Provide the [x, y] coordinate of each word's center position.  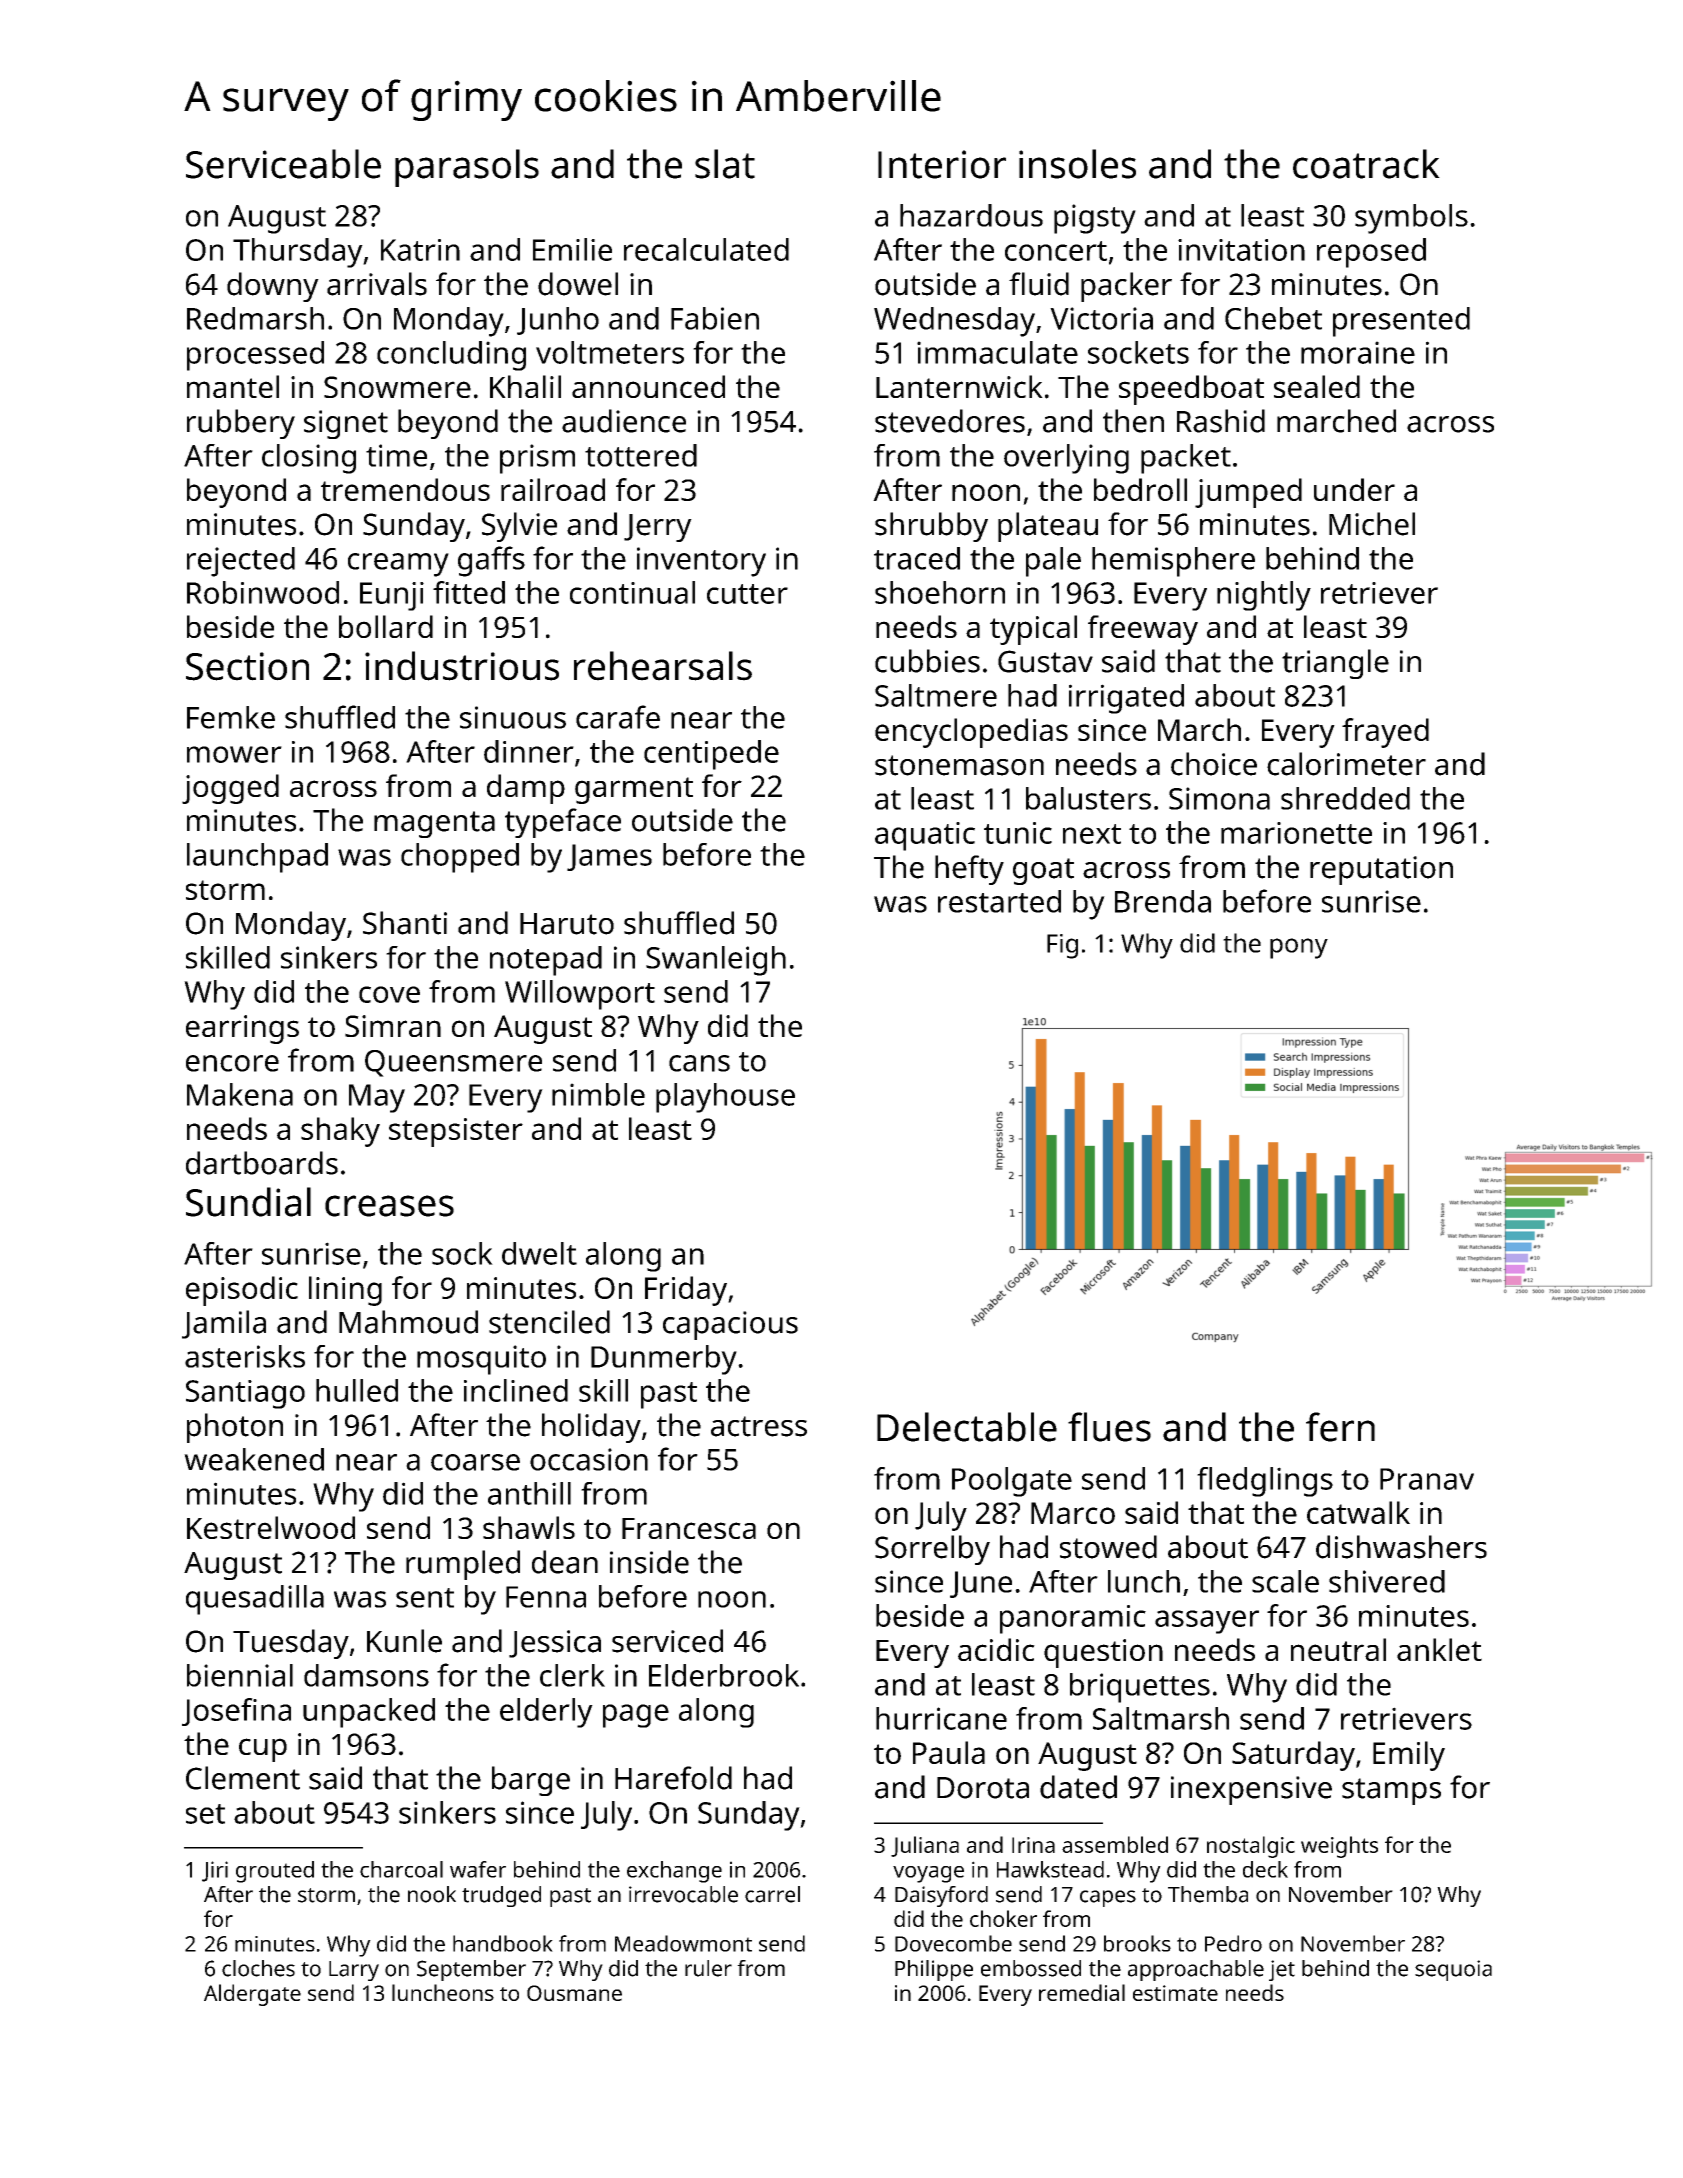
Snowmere [397, 387]
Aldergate [252, 1995]
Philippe [934, 1970]
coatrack [1366, 164]
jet [1282, 1970]
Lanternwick [959, 386]
